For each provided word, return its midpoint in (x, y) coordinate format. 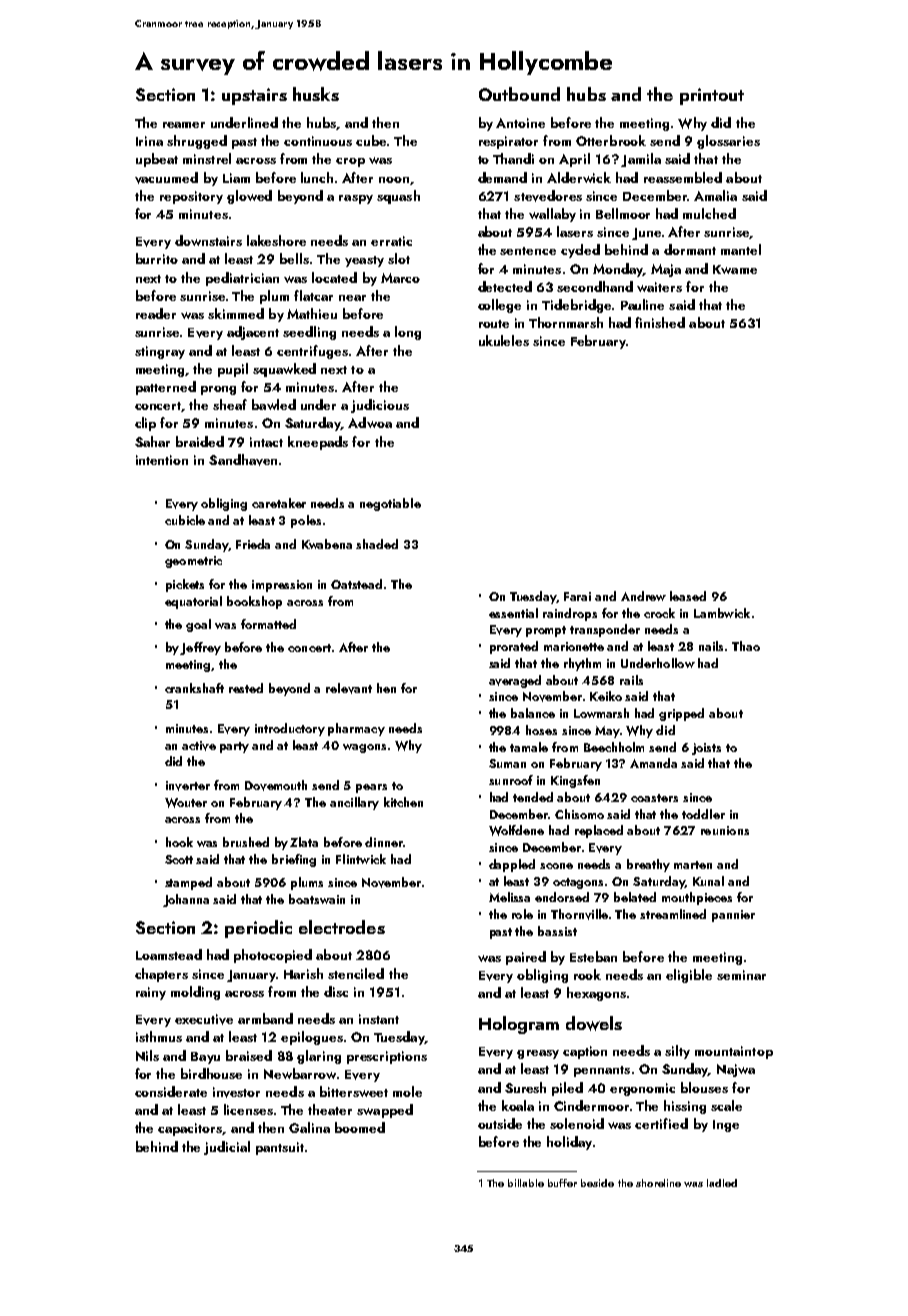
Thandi (513, 158)
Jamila (641, 160)
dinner (384, 842)
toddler (703, 814)
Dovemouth (276, 785)
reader (156, 313)
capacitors (190, 1129)
